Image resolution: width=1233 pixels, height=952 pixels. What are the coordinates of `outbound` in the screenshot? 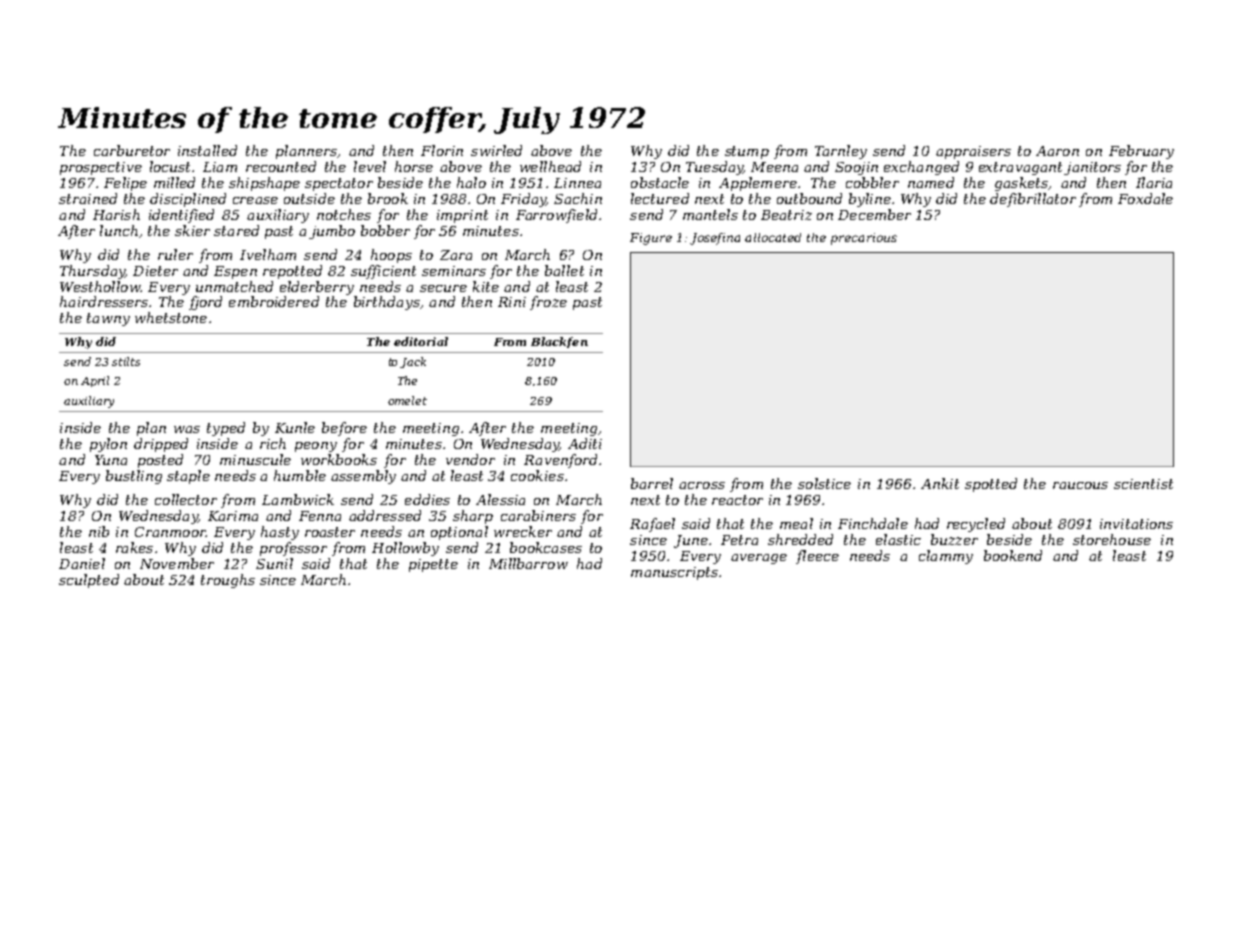 It's located at (809, 198).
